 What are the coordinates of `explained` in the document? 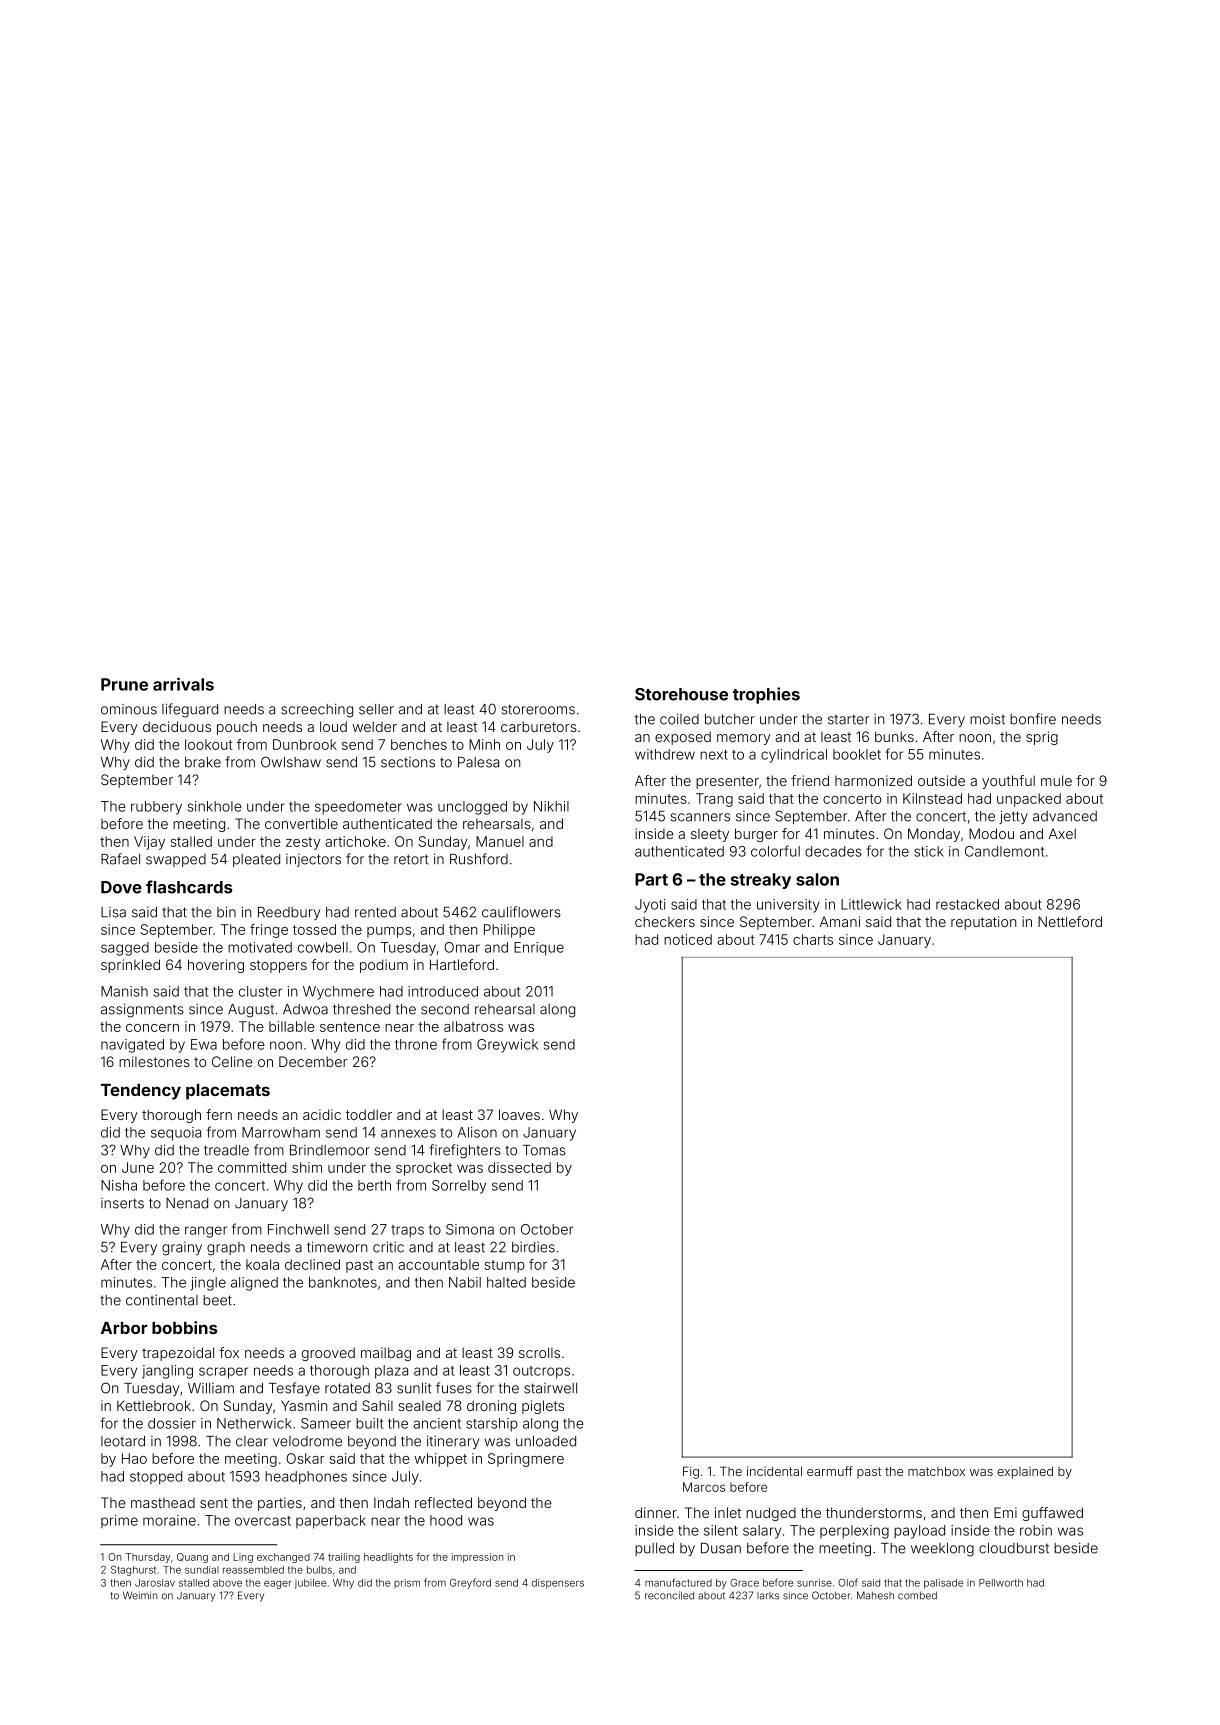 It's located at (1025, 1473).
